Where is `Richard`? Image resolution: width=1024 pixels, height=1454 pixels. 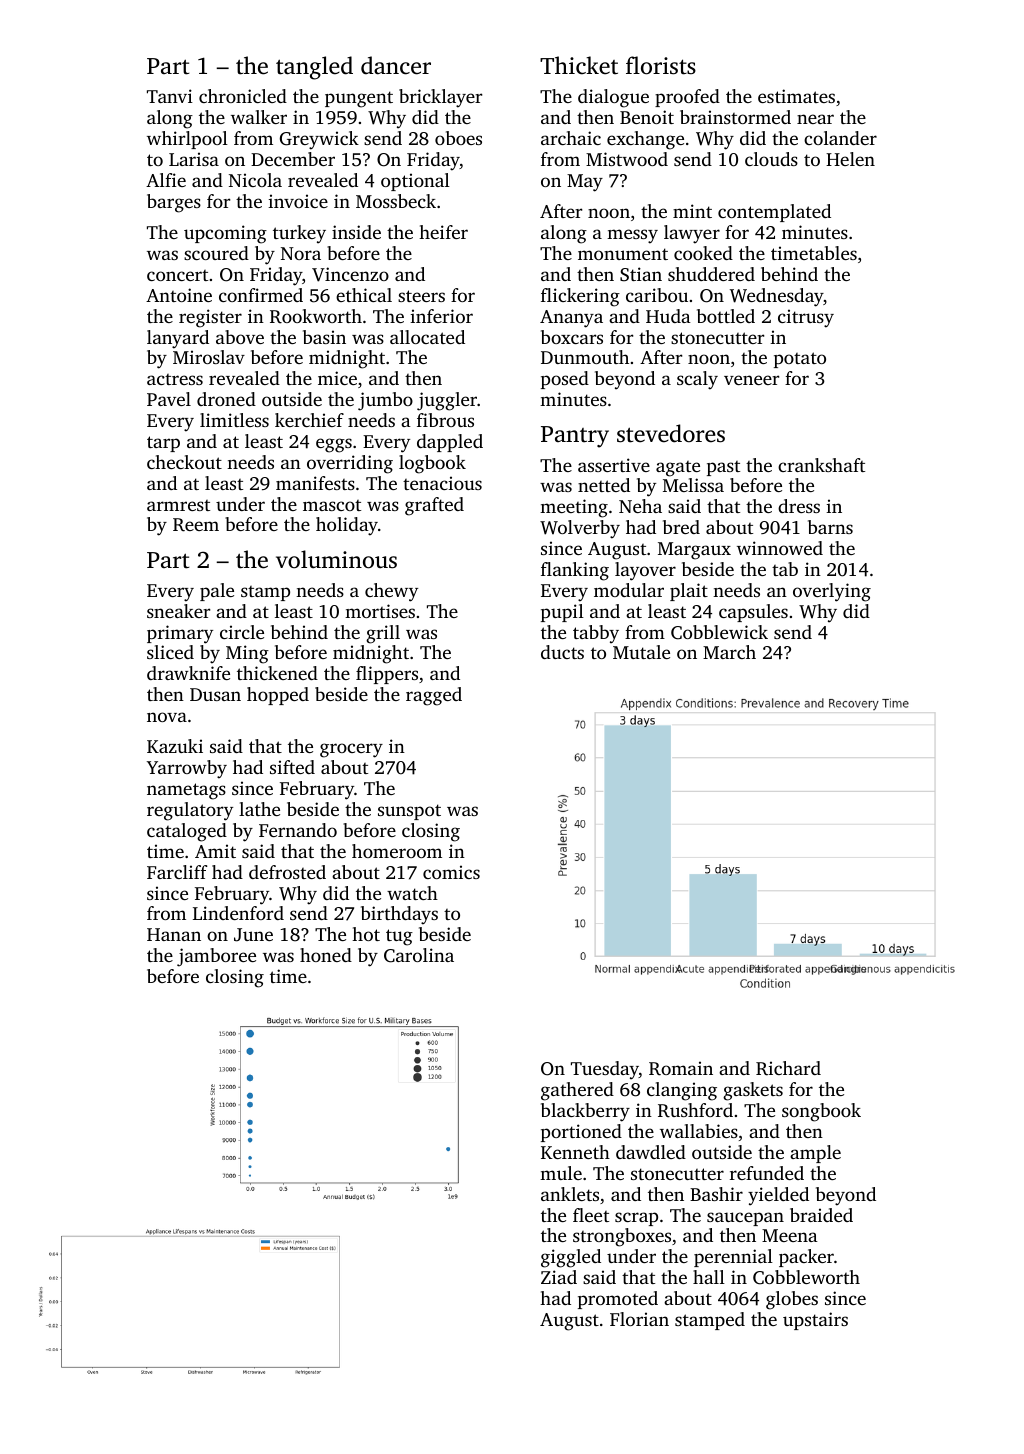 Richard is located at coordinates (788, 1068).
